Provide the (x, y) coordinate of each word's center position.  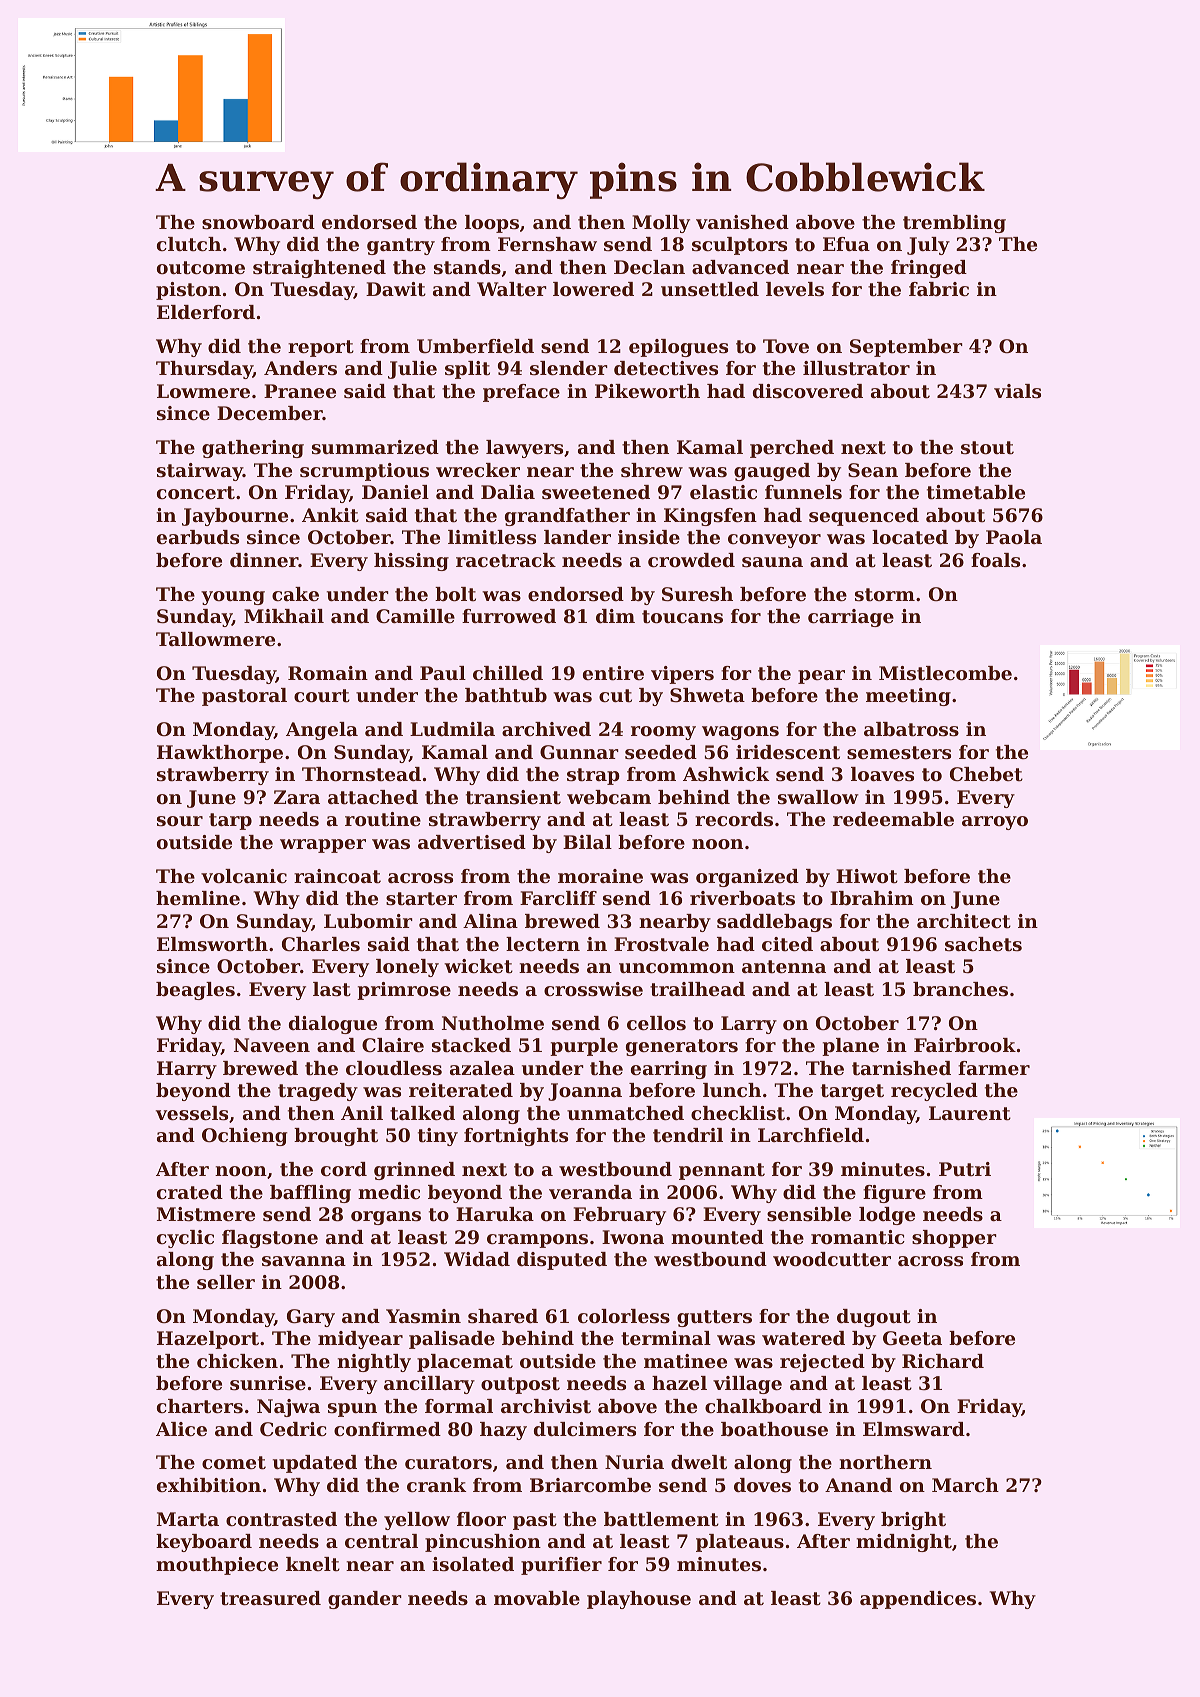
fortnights (516, 1137)
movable (537, 1598)
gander (365, 1600)
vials (1017, 391)
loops (492, 224)
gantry (401, 246)
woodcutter (832, 1259)
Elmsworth (212, 944)
